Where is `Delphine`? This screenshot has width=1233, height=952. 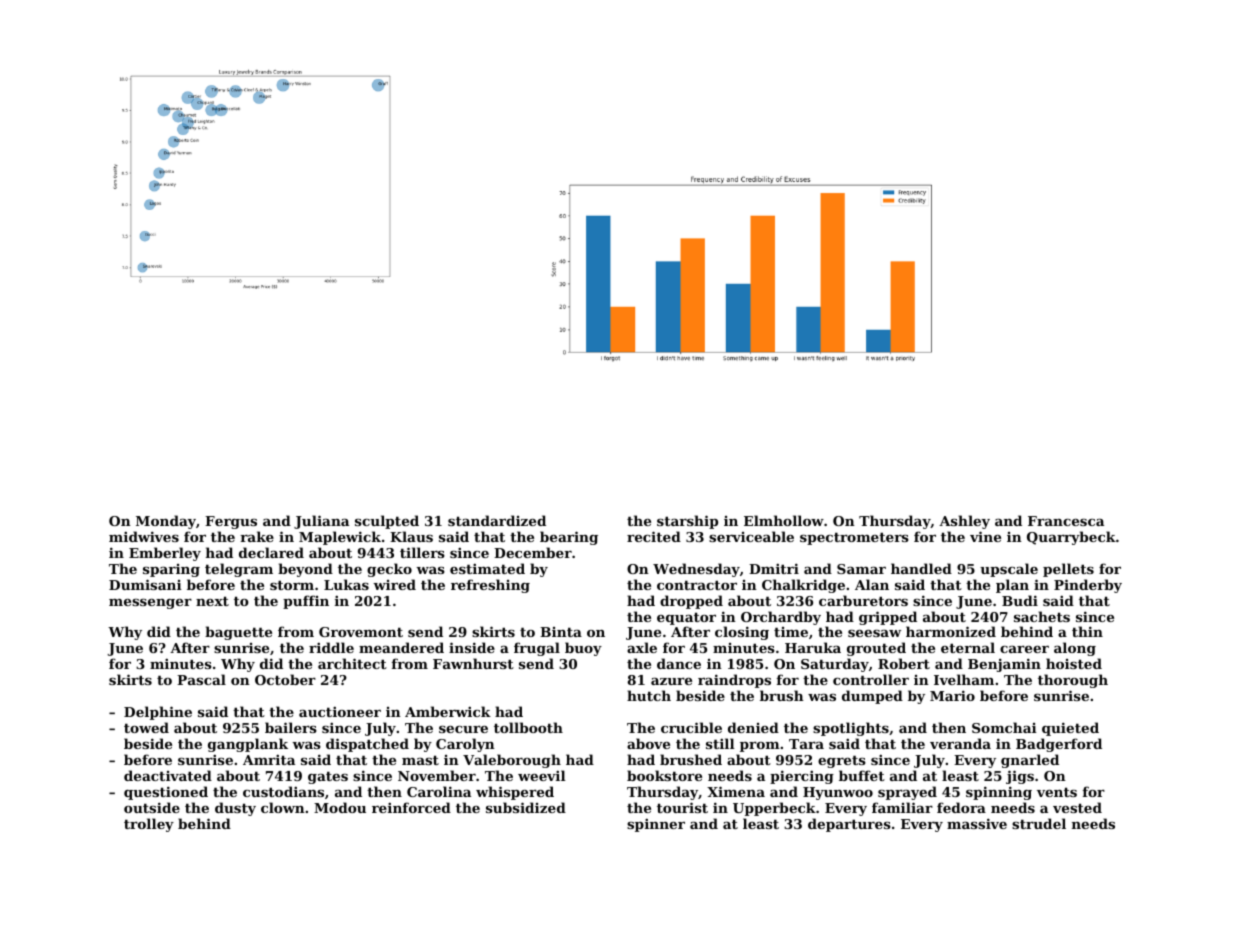 Delphine is located at coordinates (158, 713).
